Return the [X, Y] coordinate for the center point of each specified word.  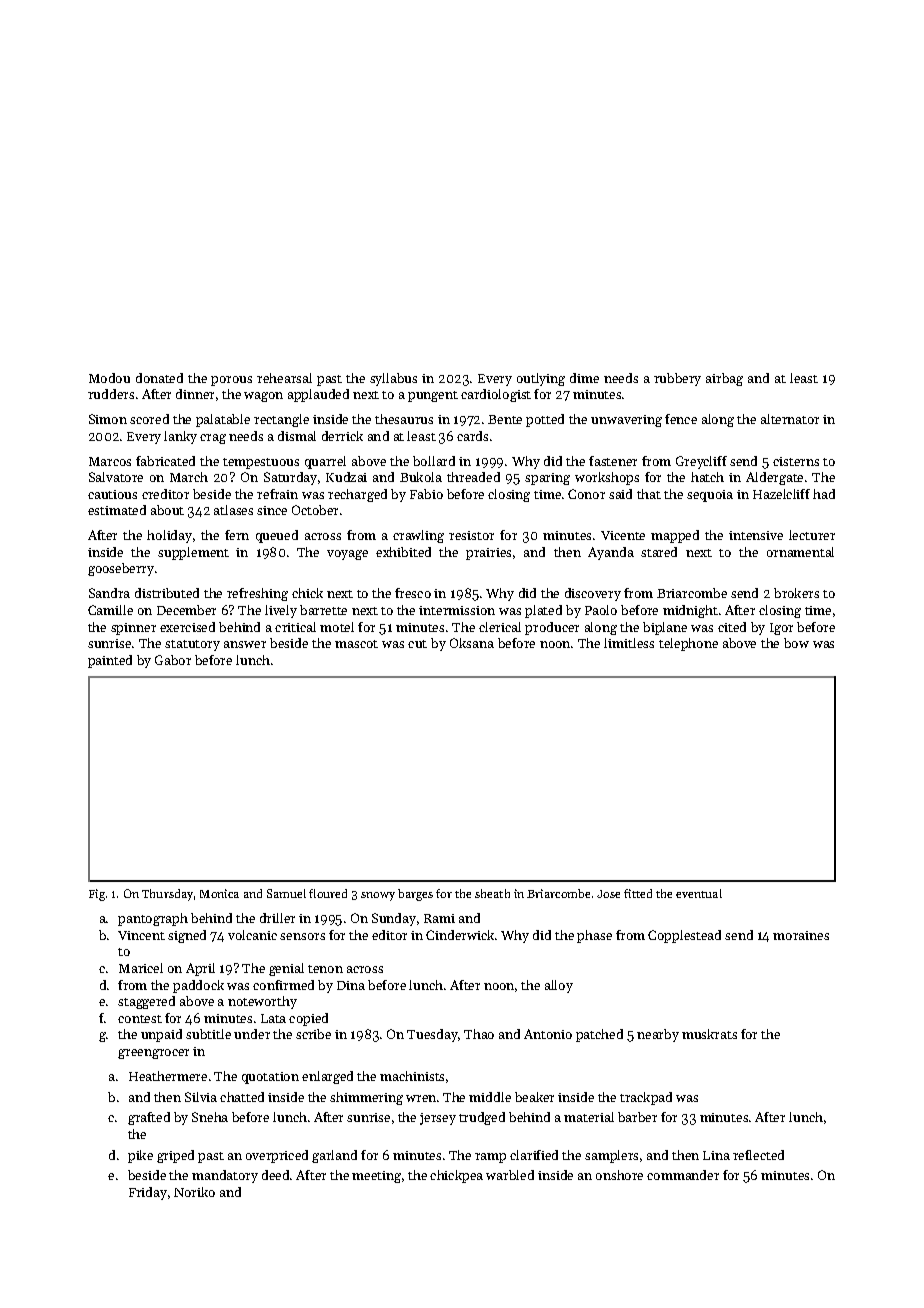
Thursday [167, 895]
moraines [801, 935]
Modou [109, 378]
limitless [629, 643]
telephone [688, 644]
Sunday [394, 919]
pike [140, 1156]
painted [110, 661]
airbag [724, 379]
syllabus [393, 379]
